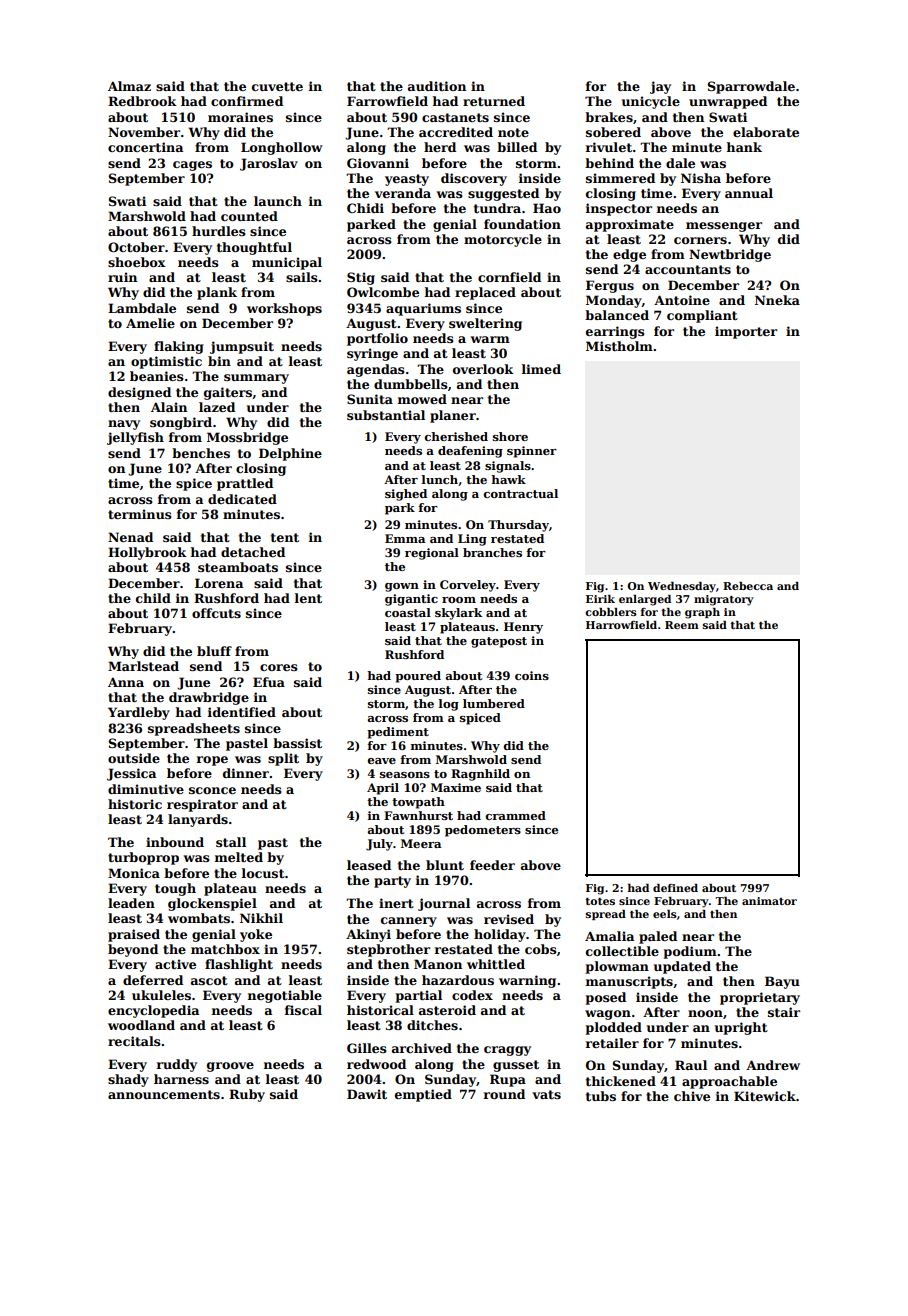 Image resolution: width=908 pixels, height=1316 pixels. I want to click on enlarged, so click(645, 600).
